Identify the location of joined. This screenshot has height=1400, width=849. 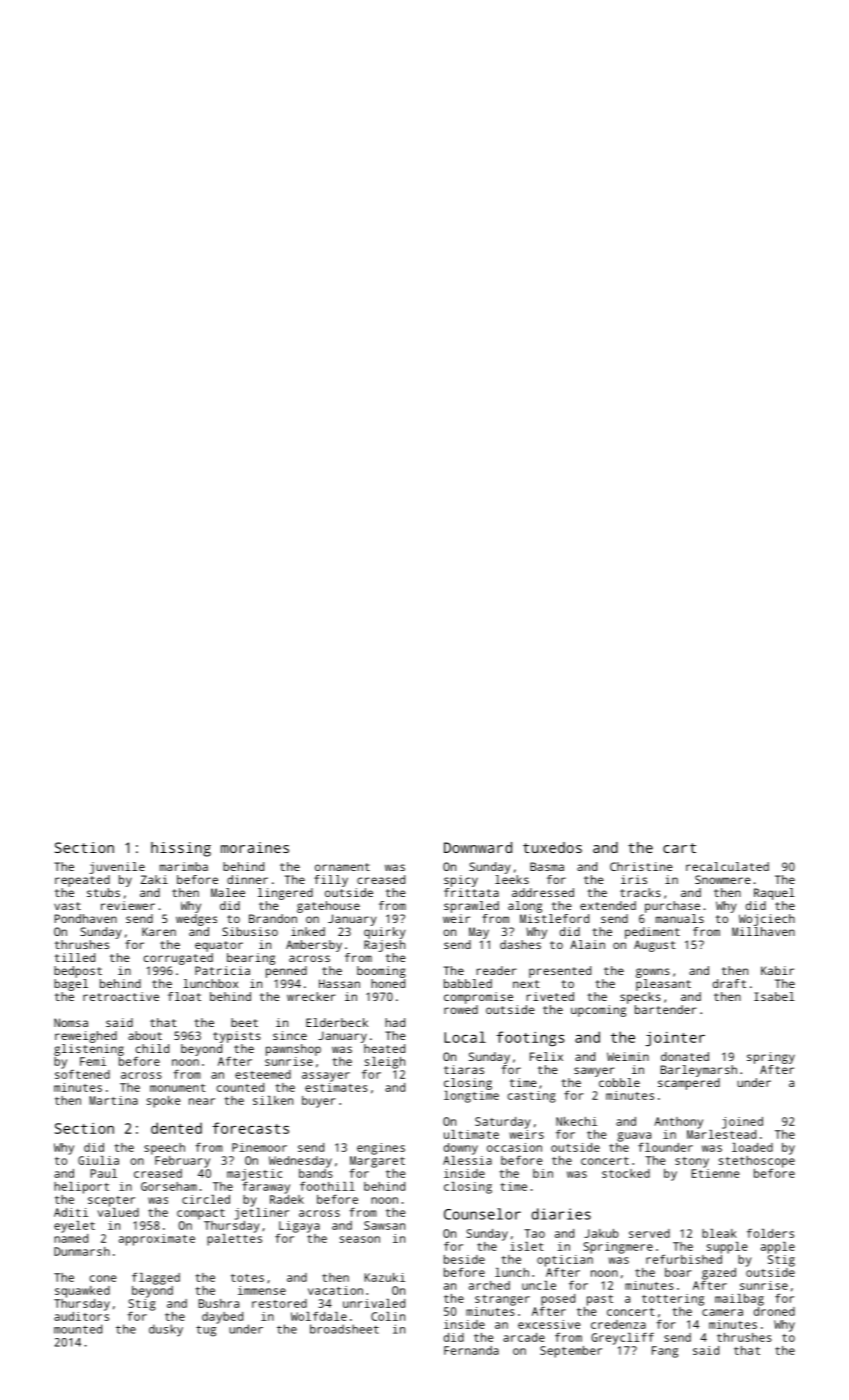
(742, 1123).
